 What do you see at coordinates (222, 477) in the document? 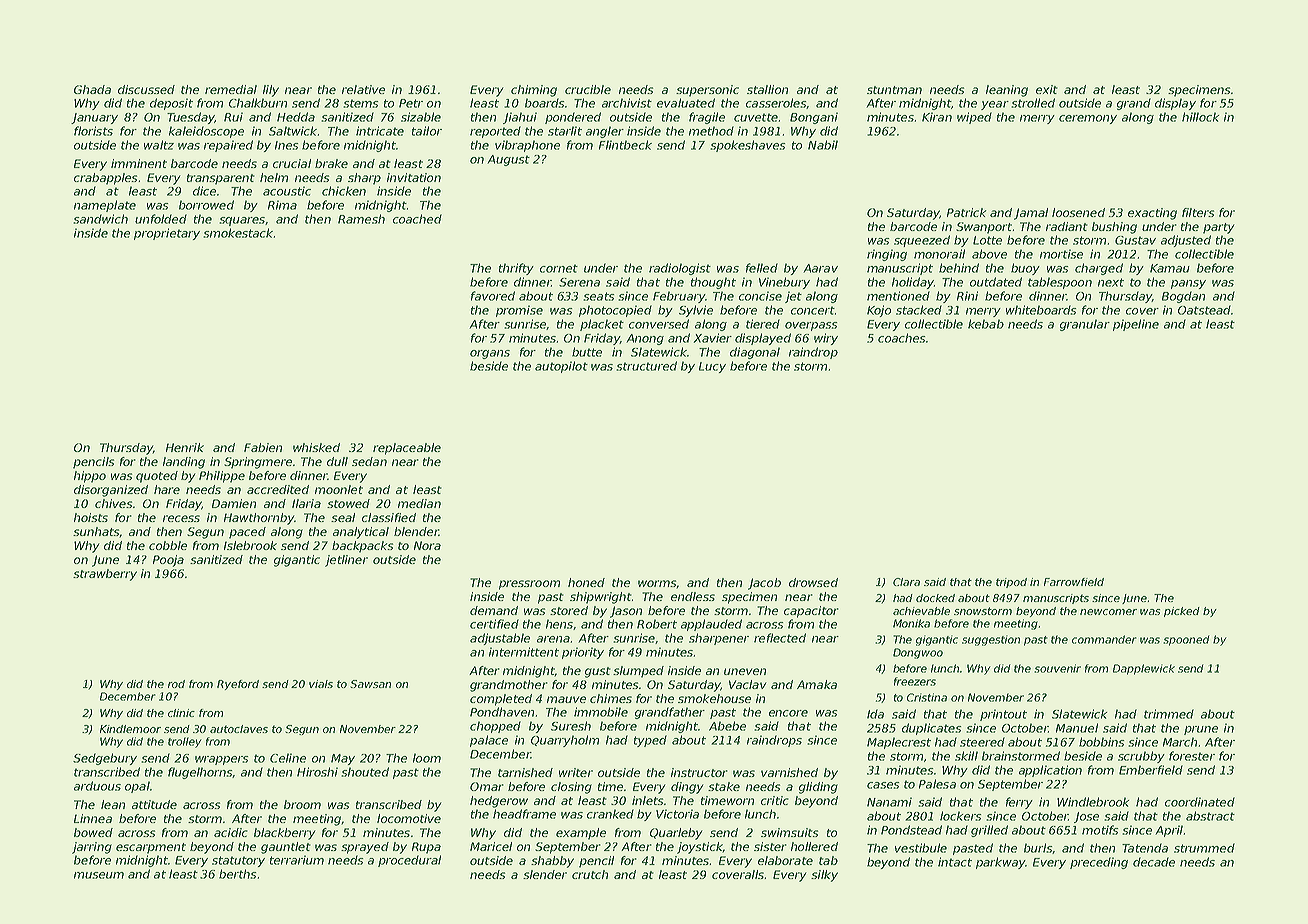
I see `Philippe` at bounding box center [222, 477].
